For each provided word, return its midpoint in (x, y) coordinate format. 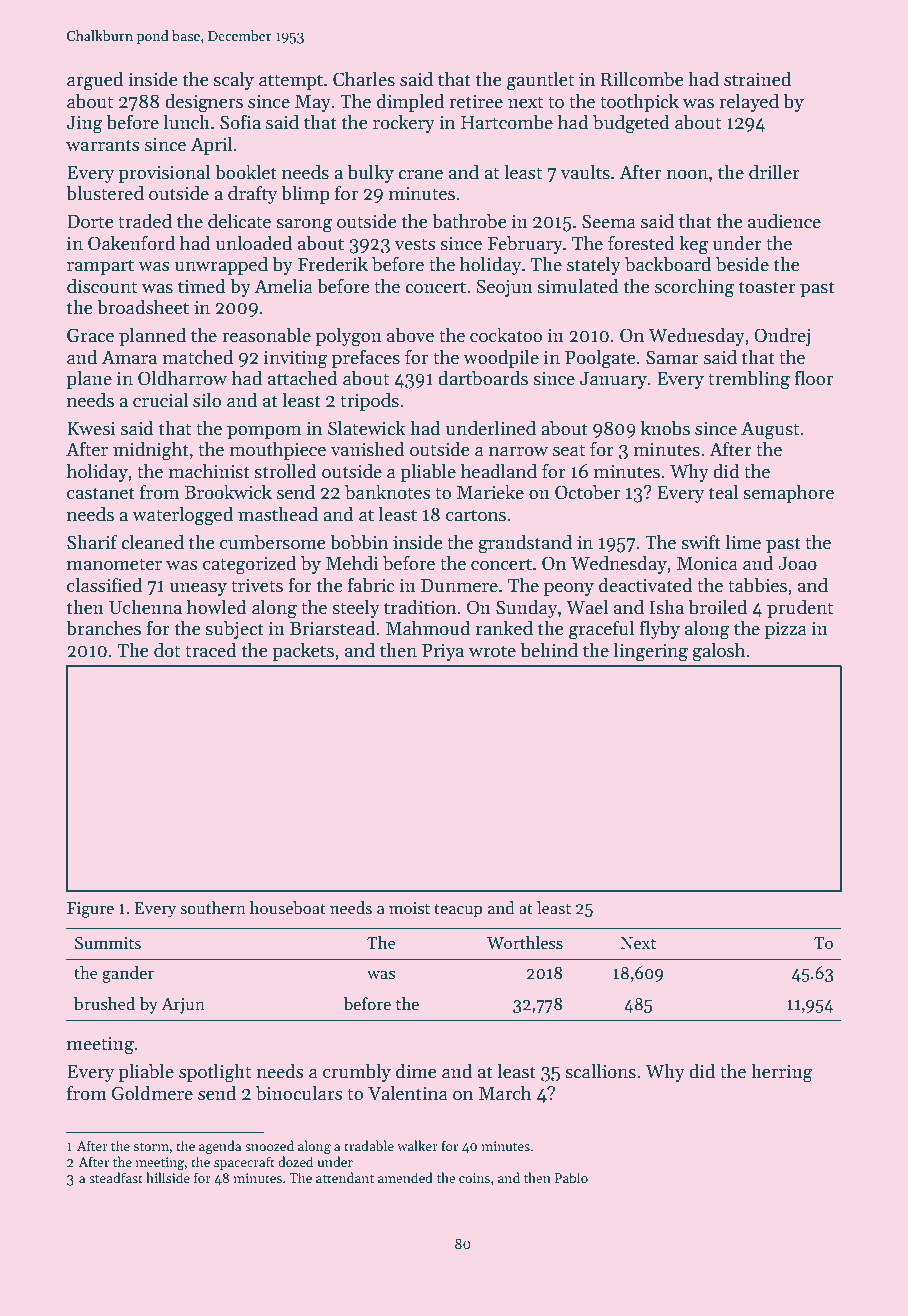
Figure (90, 910)
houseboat (288, 908)
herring (782, 1073)
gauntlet (540, 81)
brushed (104, 1004)
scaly (233, 80)
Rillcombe (642, 79)
